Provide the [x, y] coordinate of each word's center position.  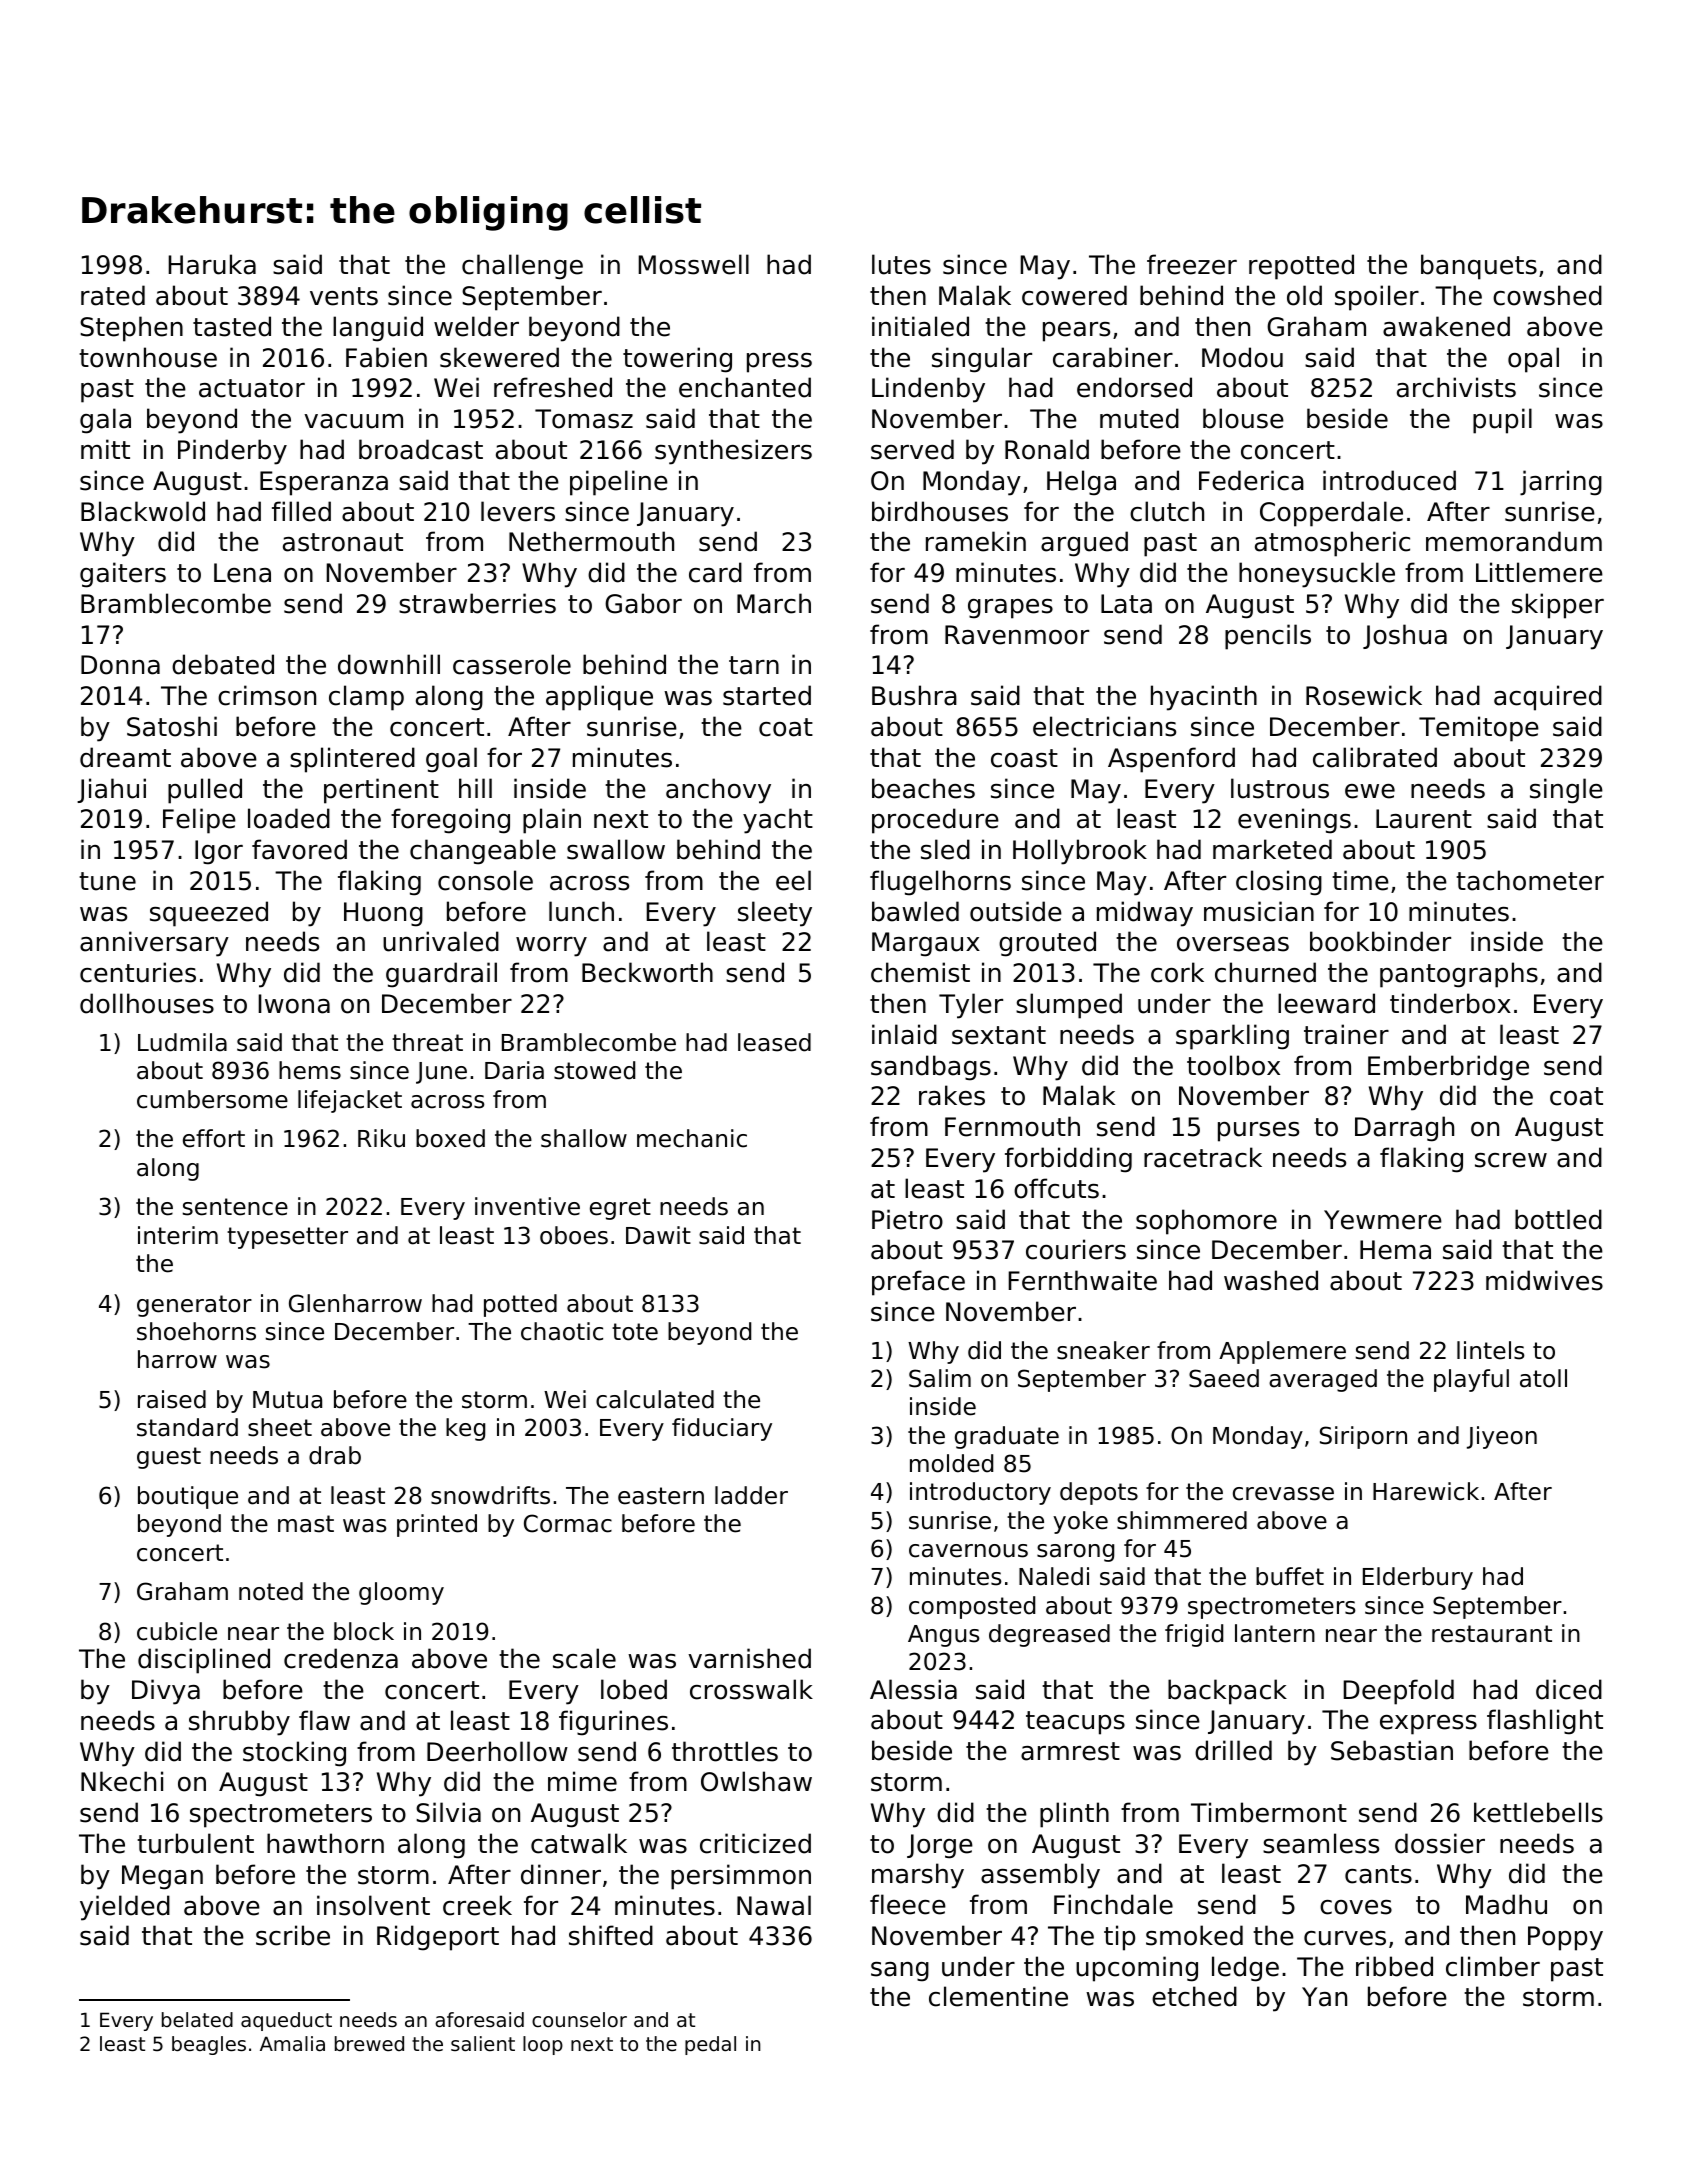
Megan [162, 1877]
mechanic [692, 1138]
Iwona [294, 1004]
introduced [1389, 480]
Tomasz [584, 419]
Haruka [212, 264]
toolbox [1233, 1065]
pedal [710, 2045]
